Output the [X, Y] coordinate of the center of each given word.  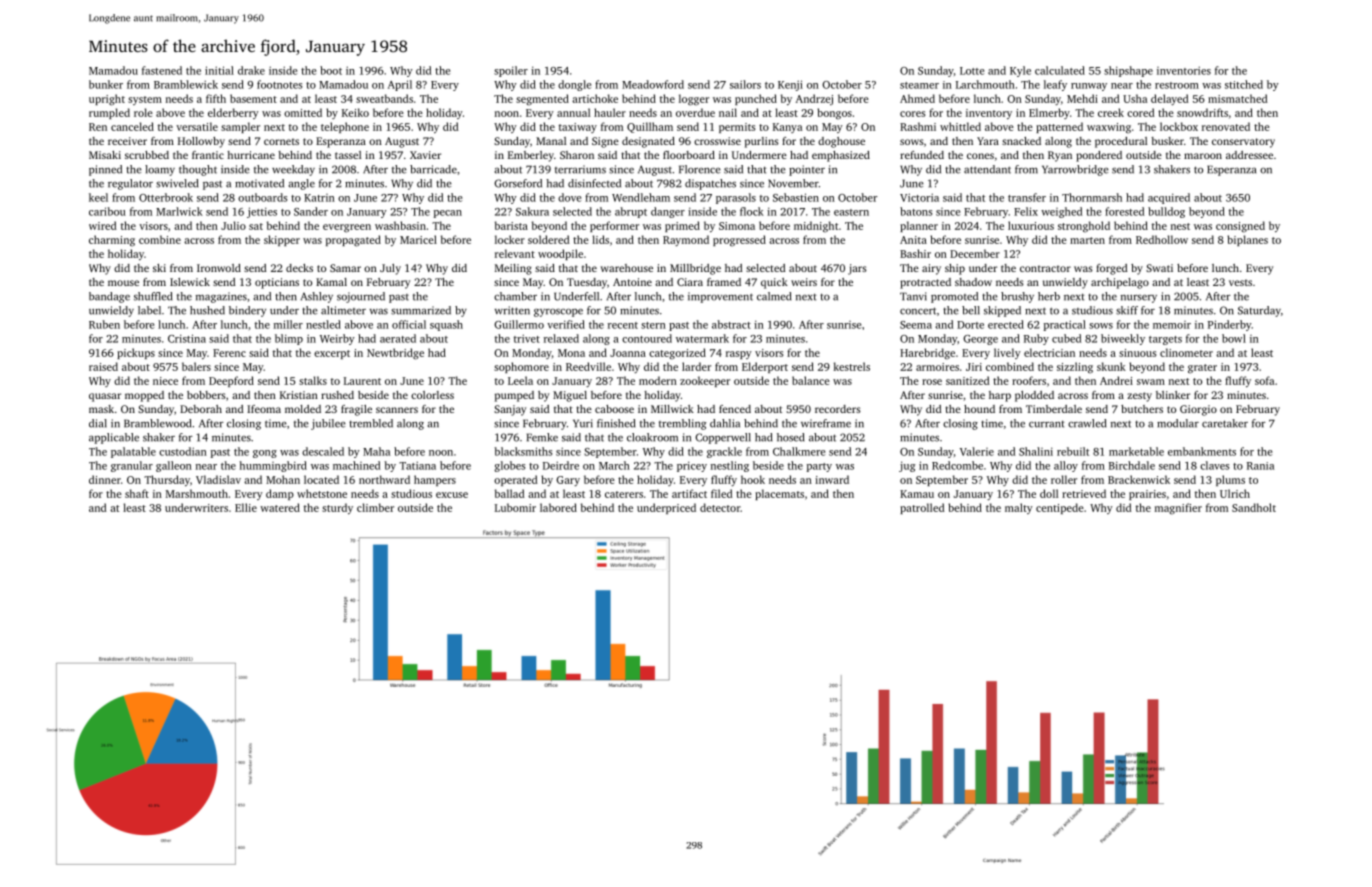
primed [682, 226]
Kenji [790, 85]
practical [1065, 325]
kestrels [852, 366]
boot [331, 70]
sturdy [337, 508]
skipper [282, 240]
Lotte [972, 71]
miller [288, 324]
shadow [973, 282]
